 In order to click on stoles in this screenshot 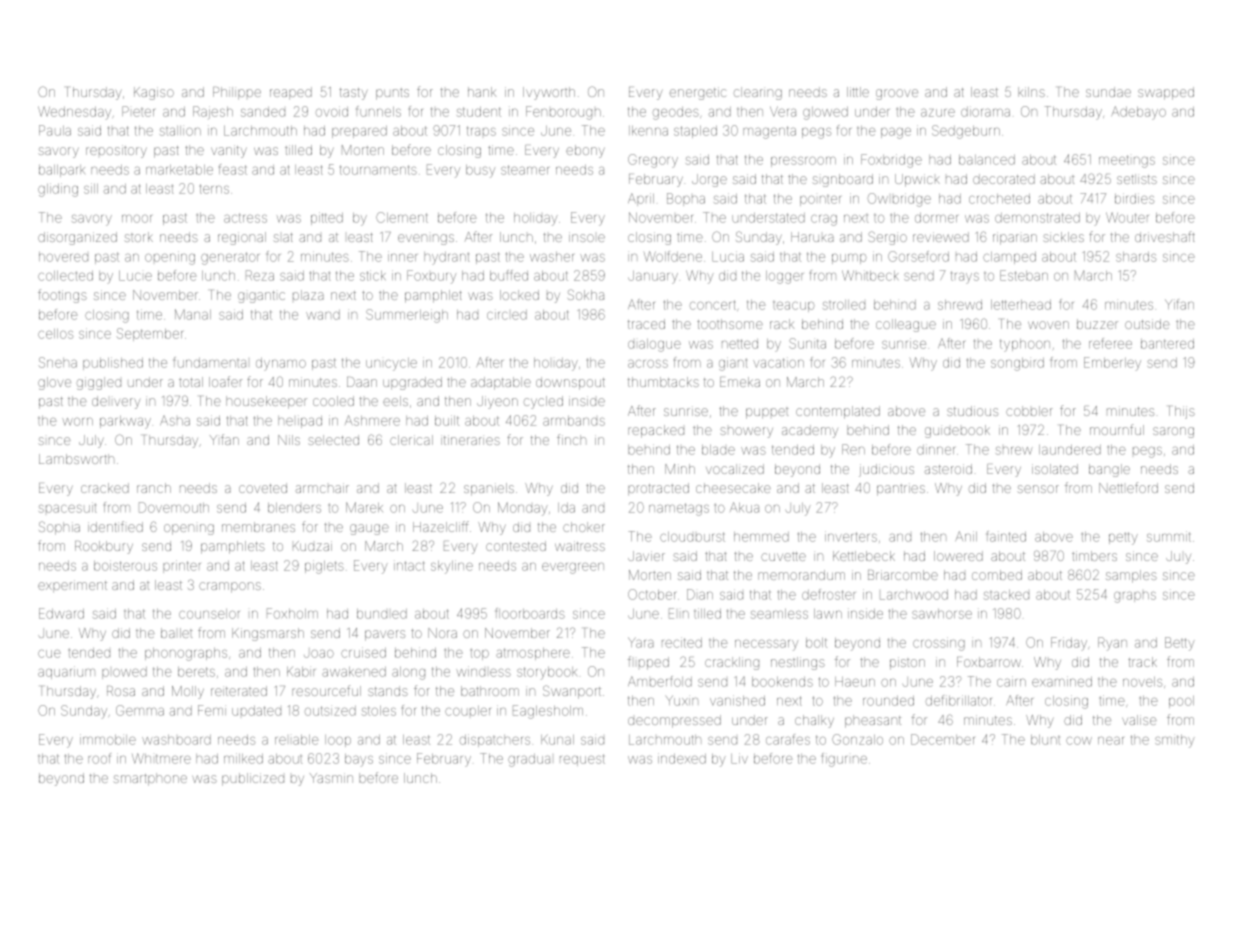, I will do `click(379, 711)`.
